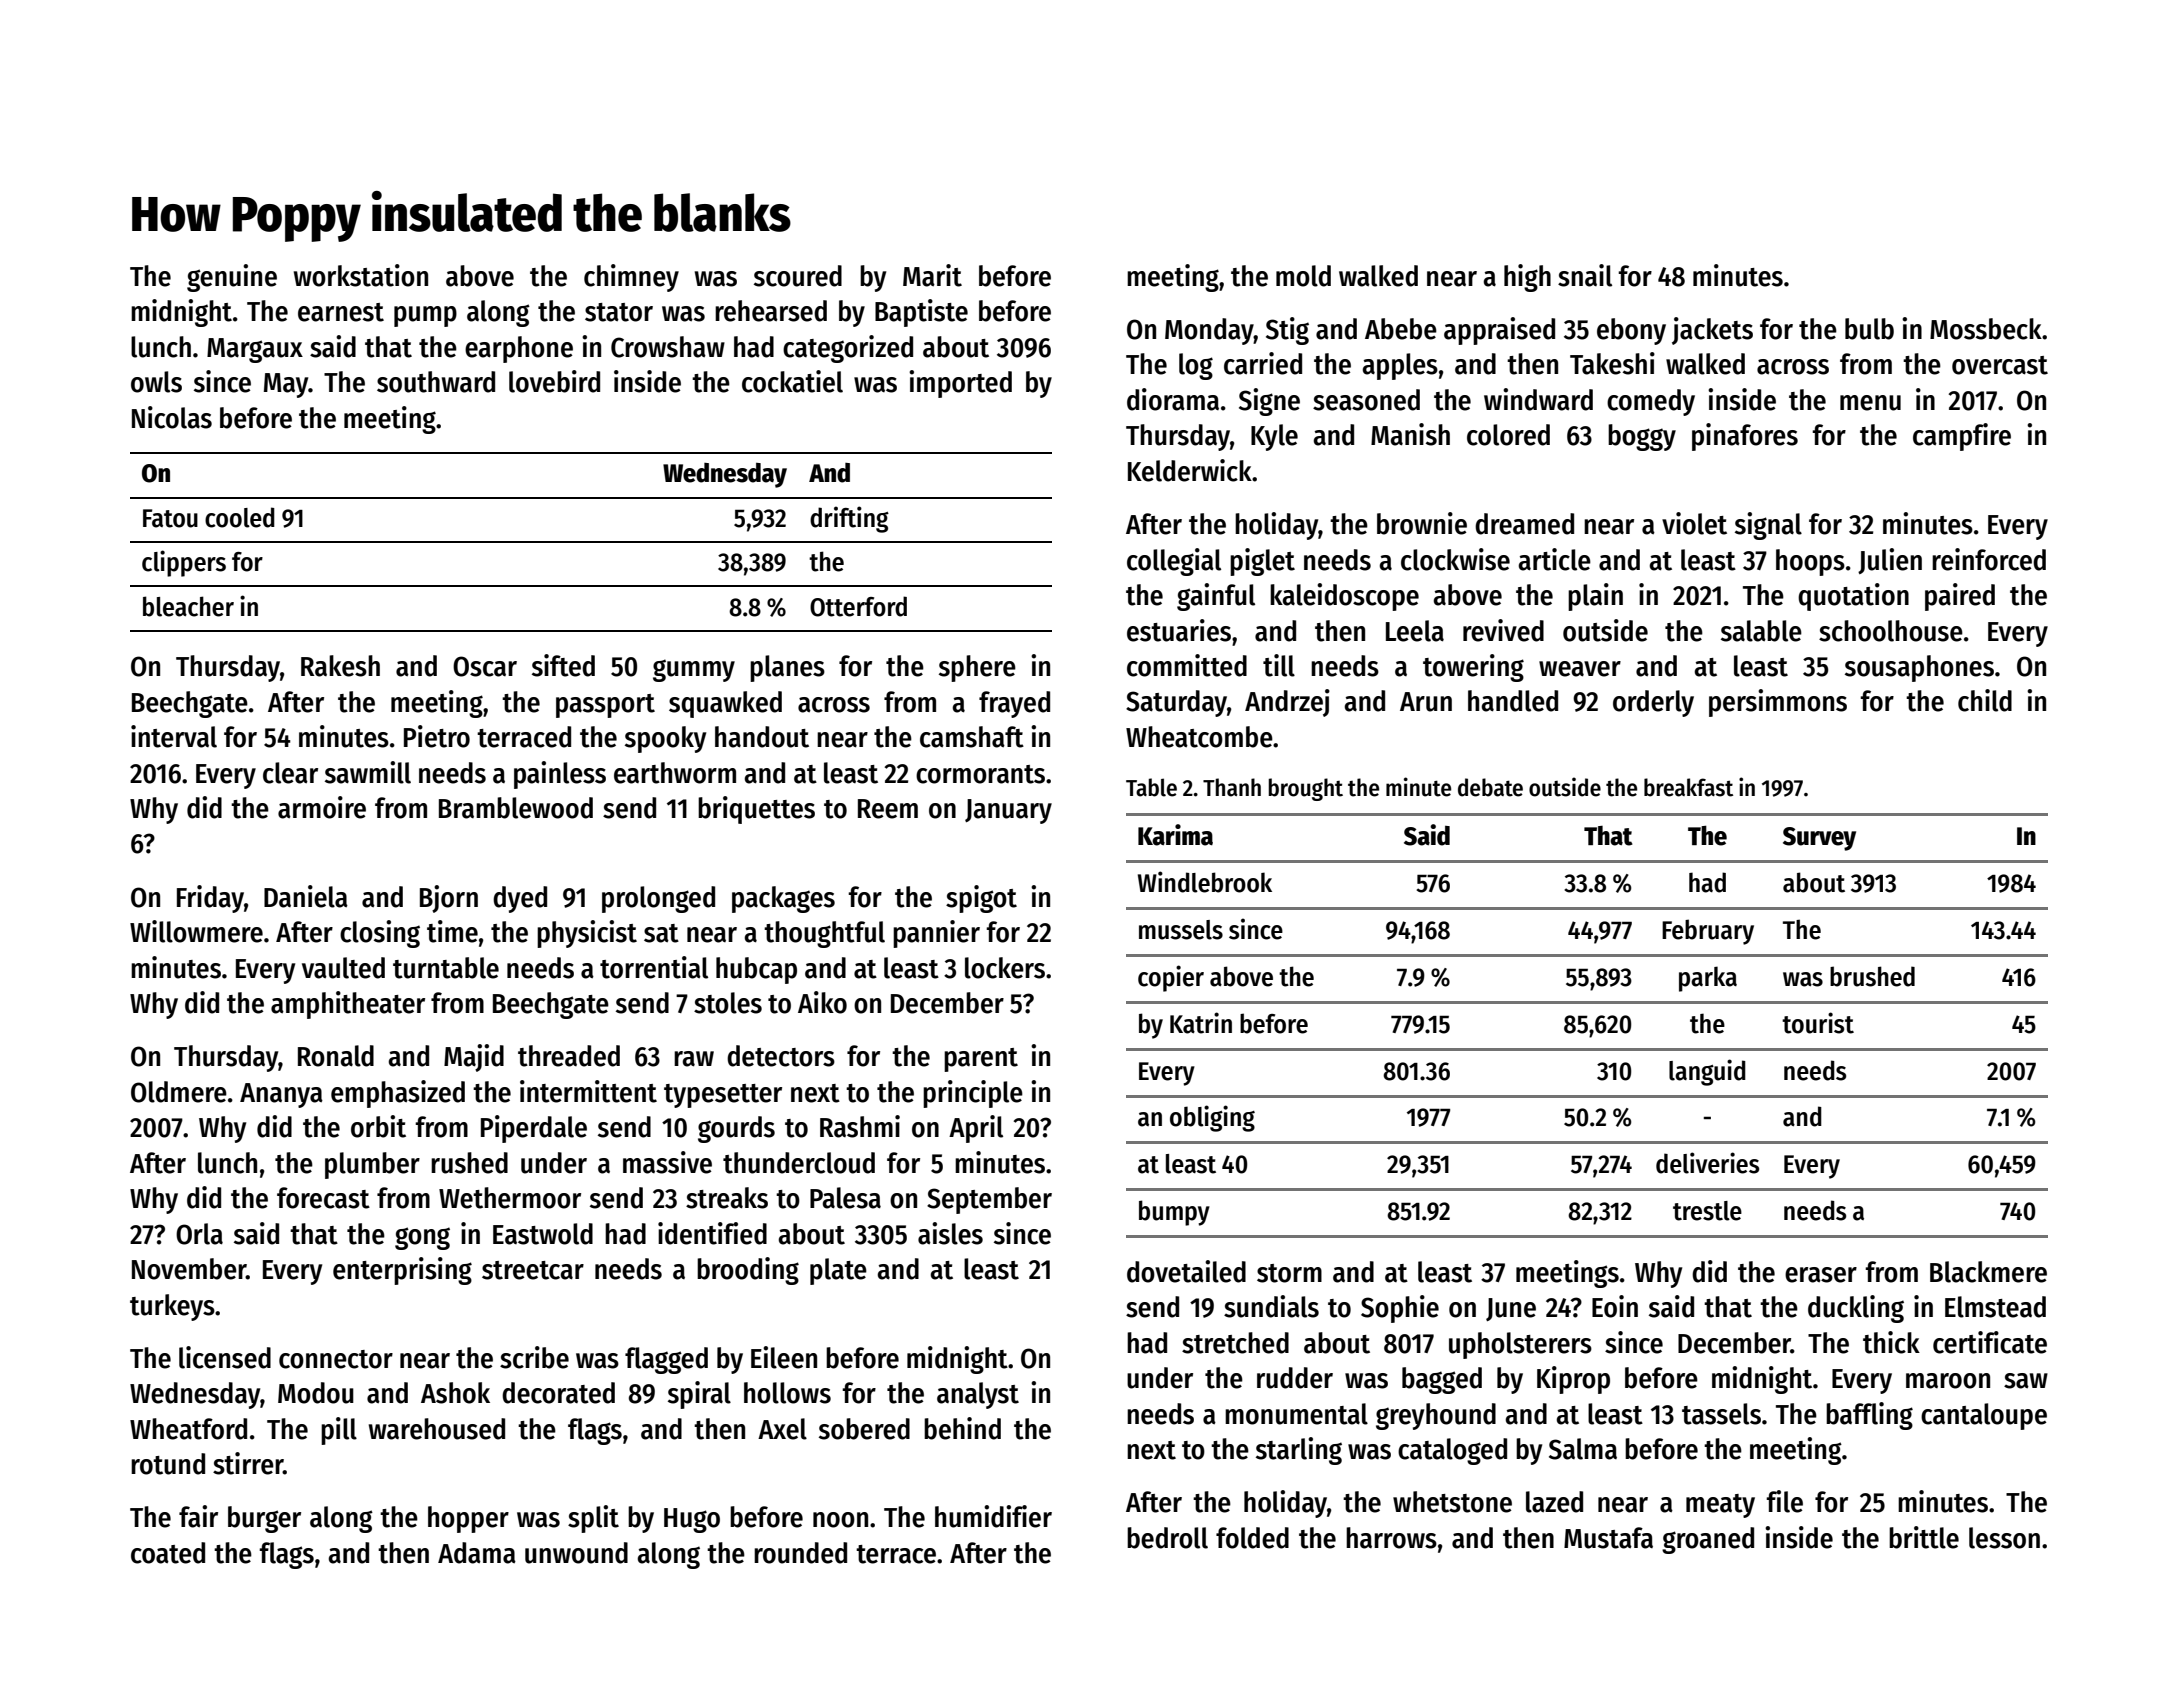 This document has width=2178, height=1683. Describe the element at coordinates (973, 1094) in the document. I see `principle` at that location.
